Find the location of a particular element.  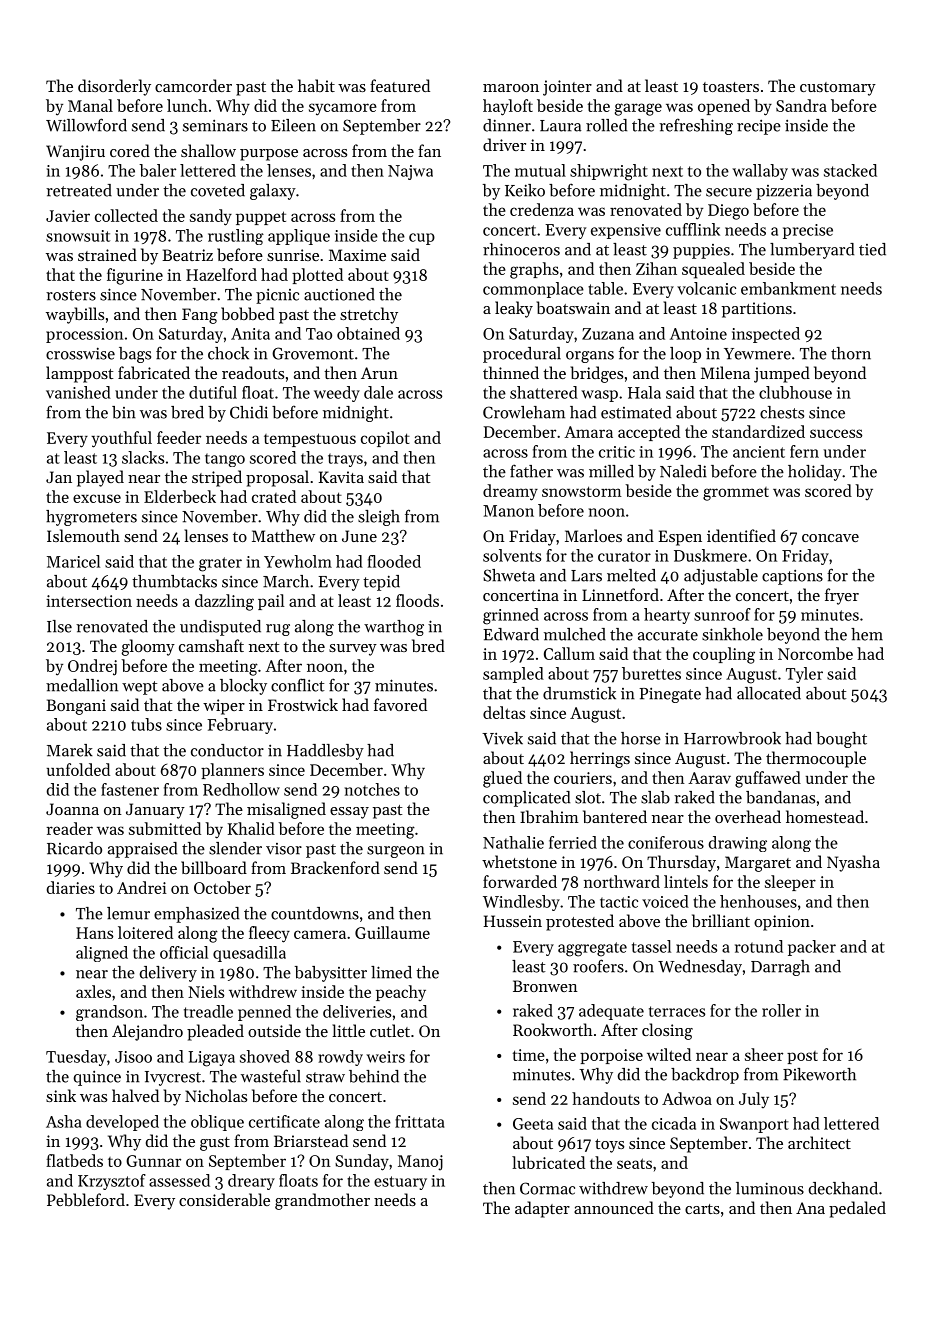

Najwa is located at coordinates (410, 172).
